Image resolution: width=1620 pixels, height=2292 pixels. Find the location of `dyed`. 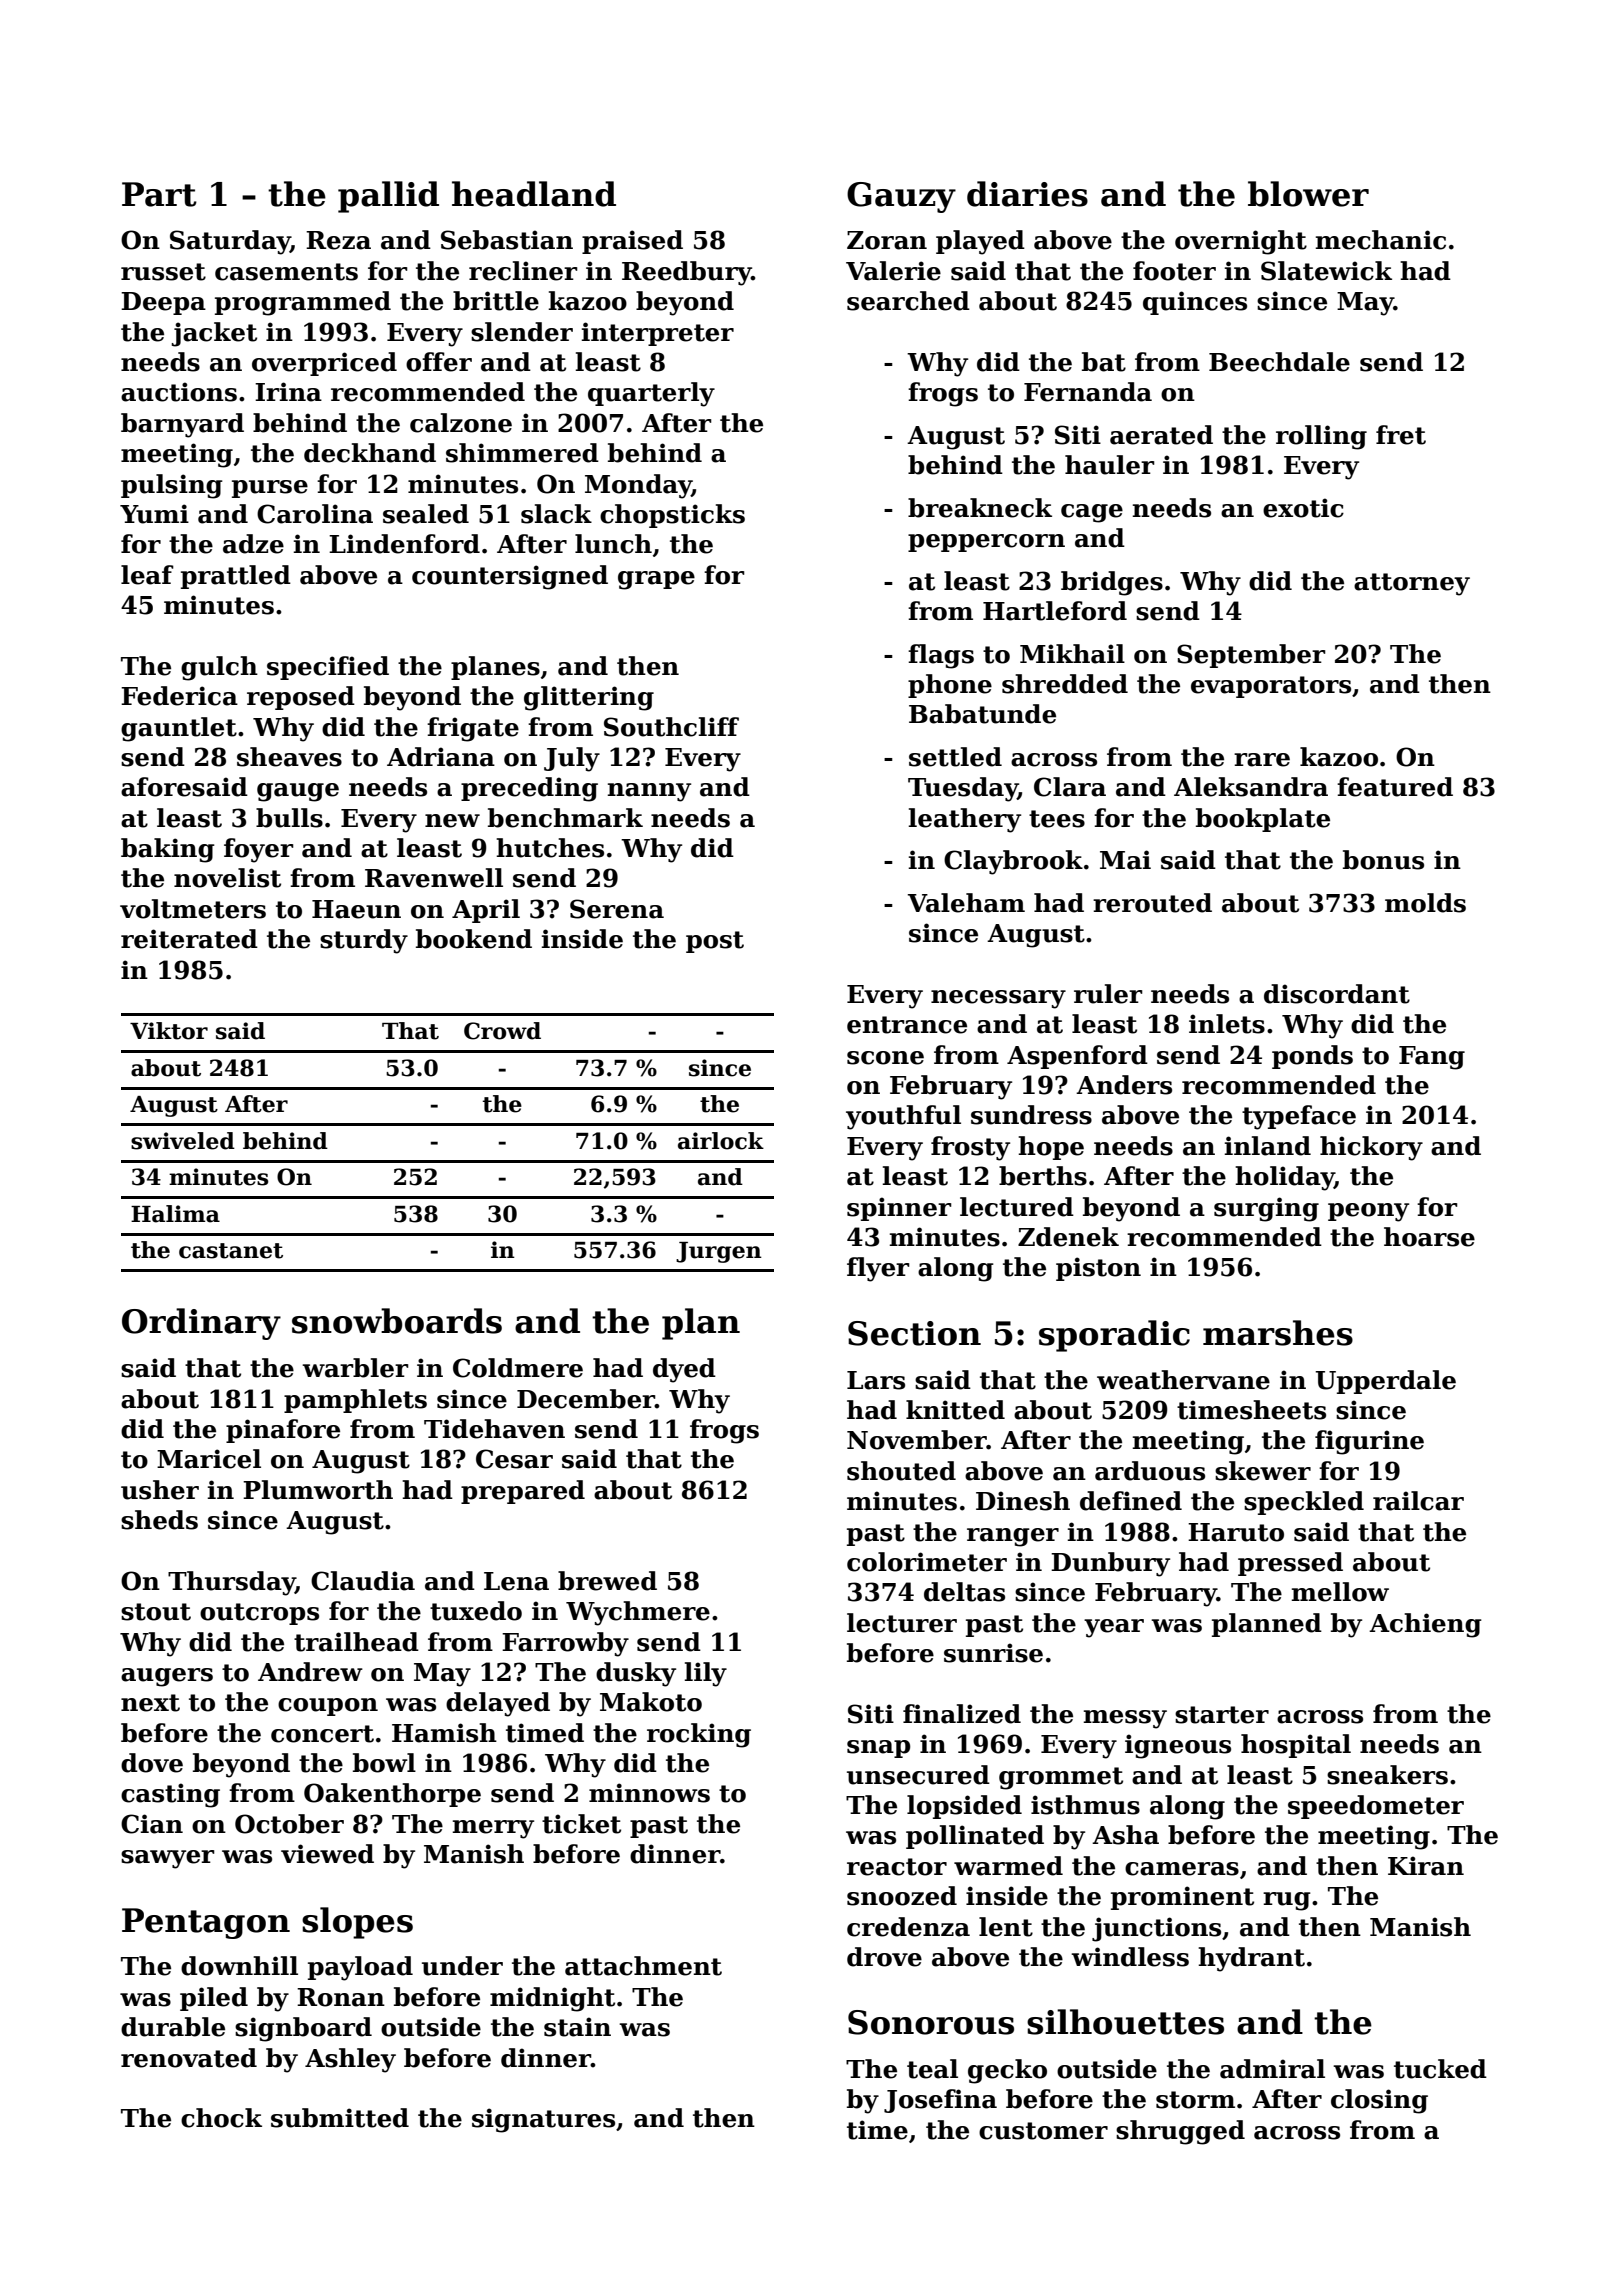

dyed is located at coordinates (684, 1370).
